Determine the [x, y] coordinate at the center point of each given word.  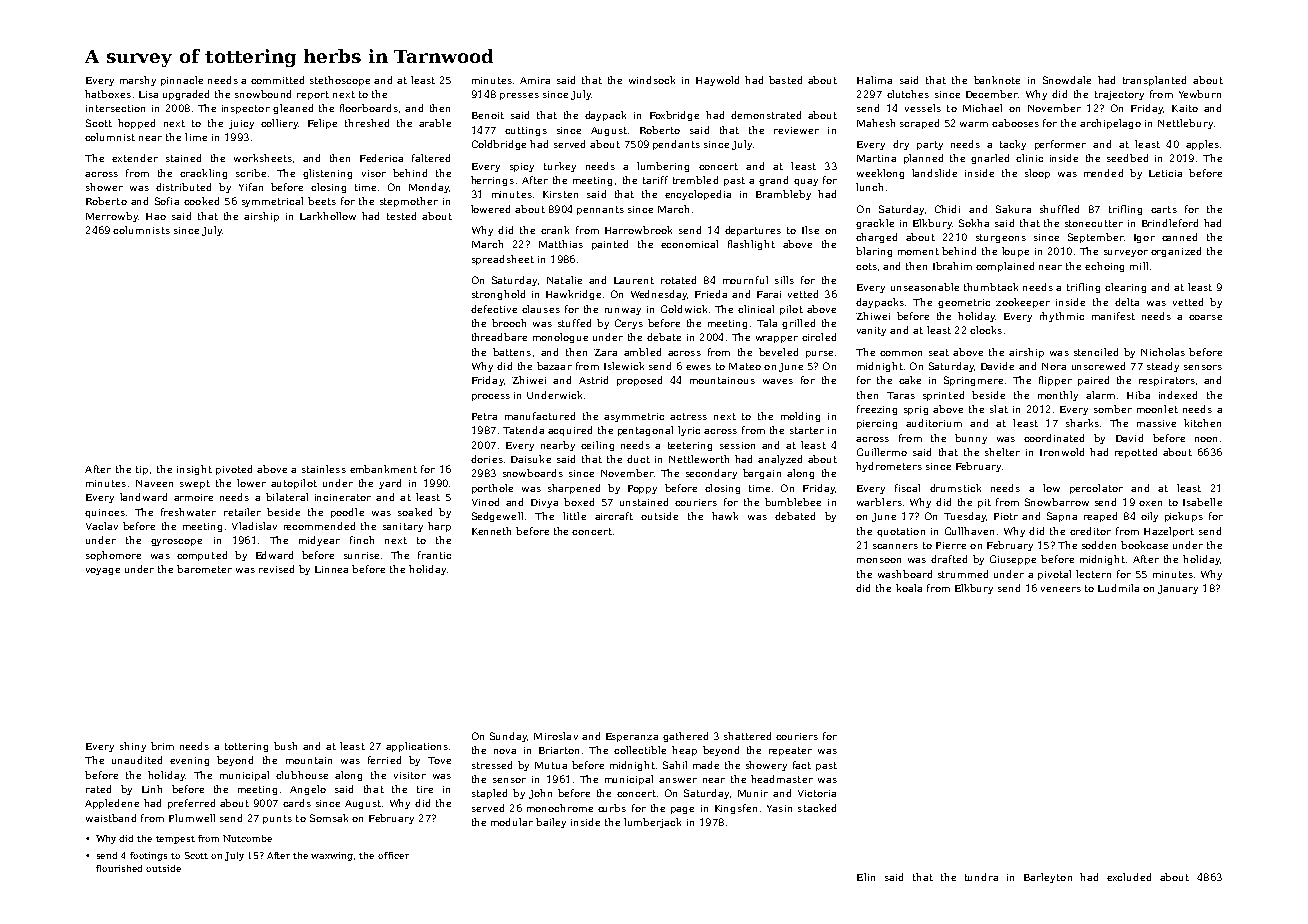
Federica [381, 158]
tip [142, 470]
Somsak [329, 818]
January [1178, 589]
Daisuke [531, 459]
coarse [1205, 317]
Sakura [1013, 209]
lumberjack [652, 823]
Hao [156, 216]
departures [753, 231]
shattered [747, 736]
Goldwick [684, 309]
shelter [1002, 452]
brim [162, 746]
